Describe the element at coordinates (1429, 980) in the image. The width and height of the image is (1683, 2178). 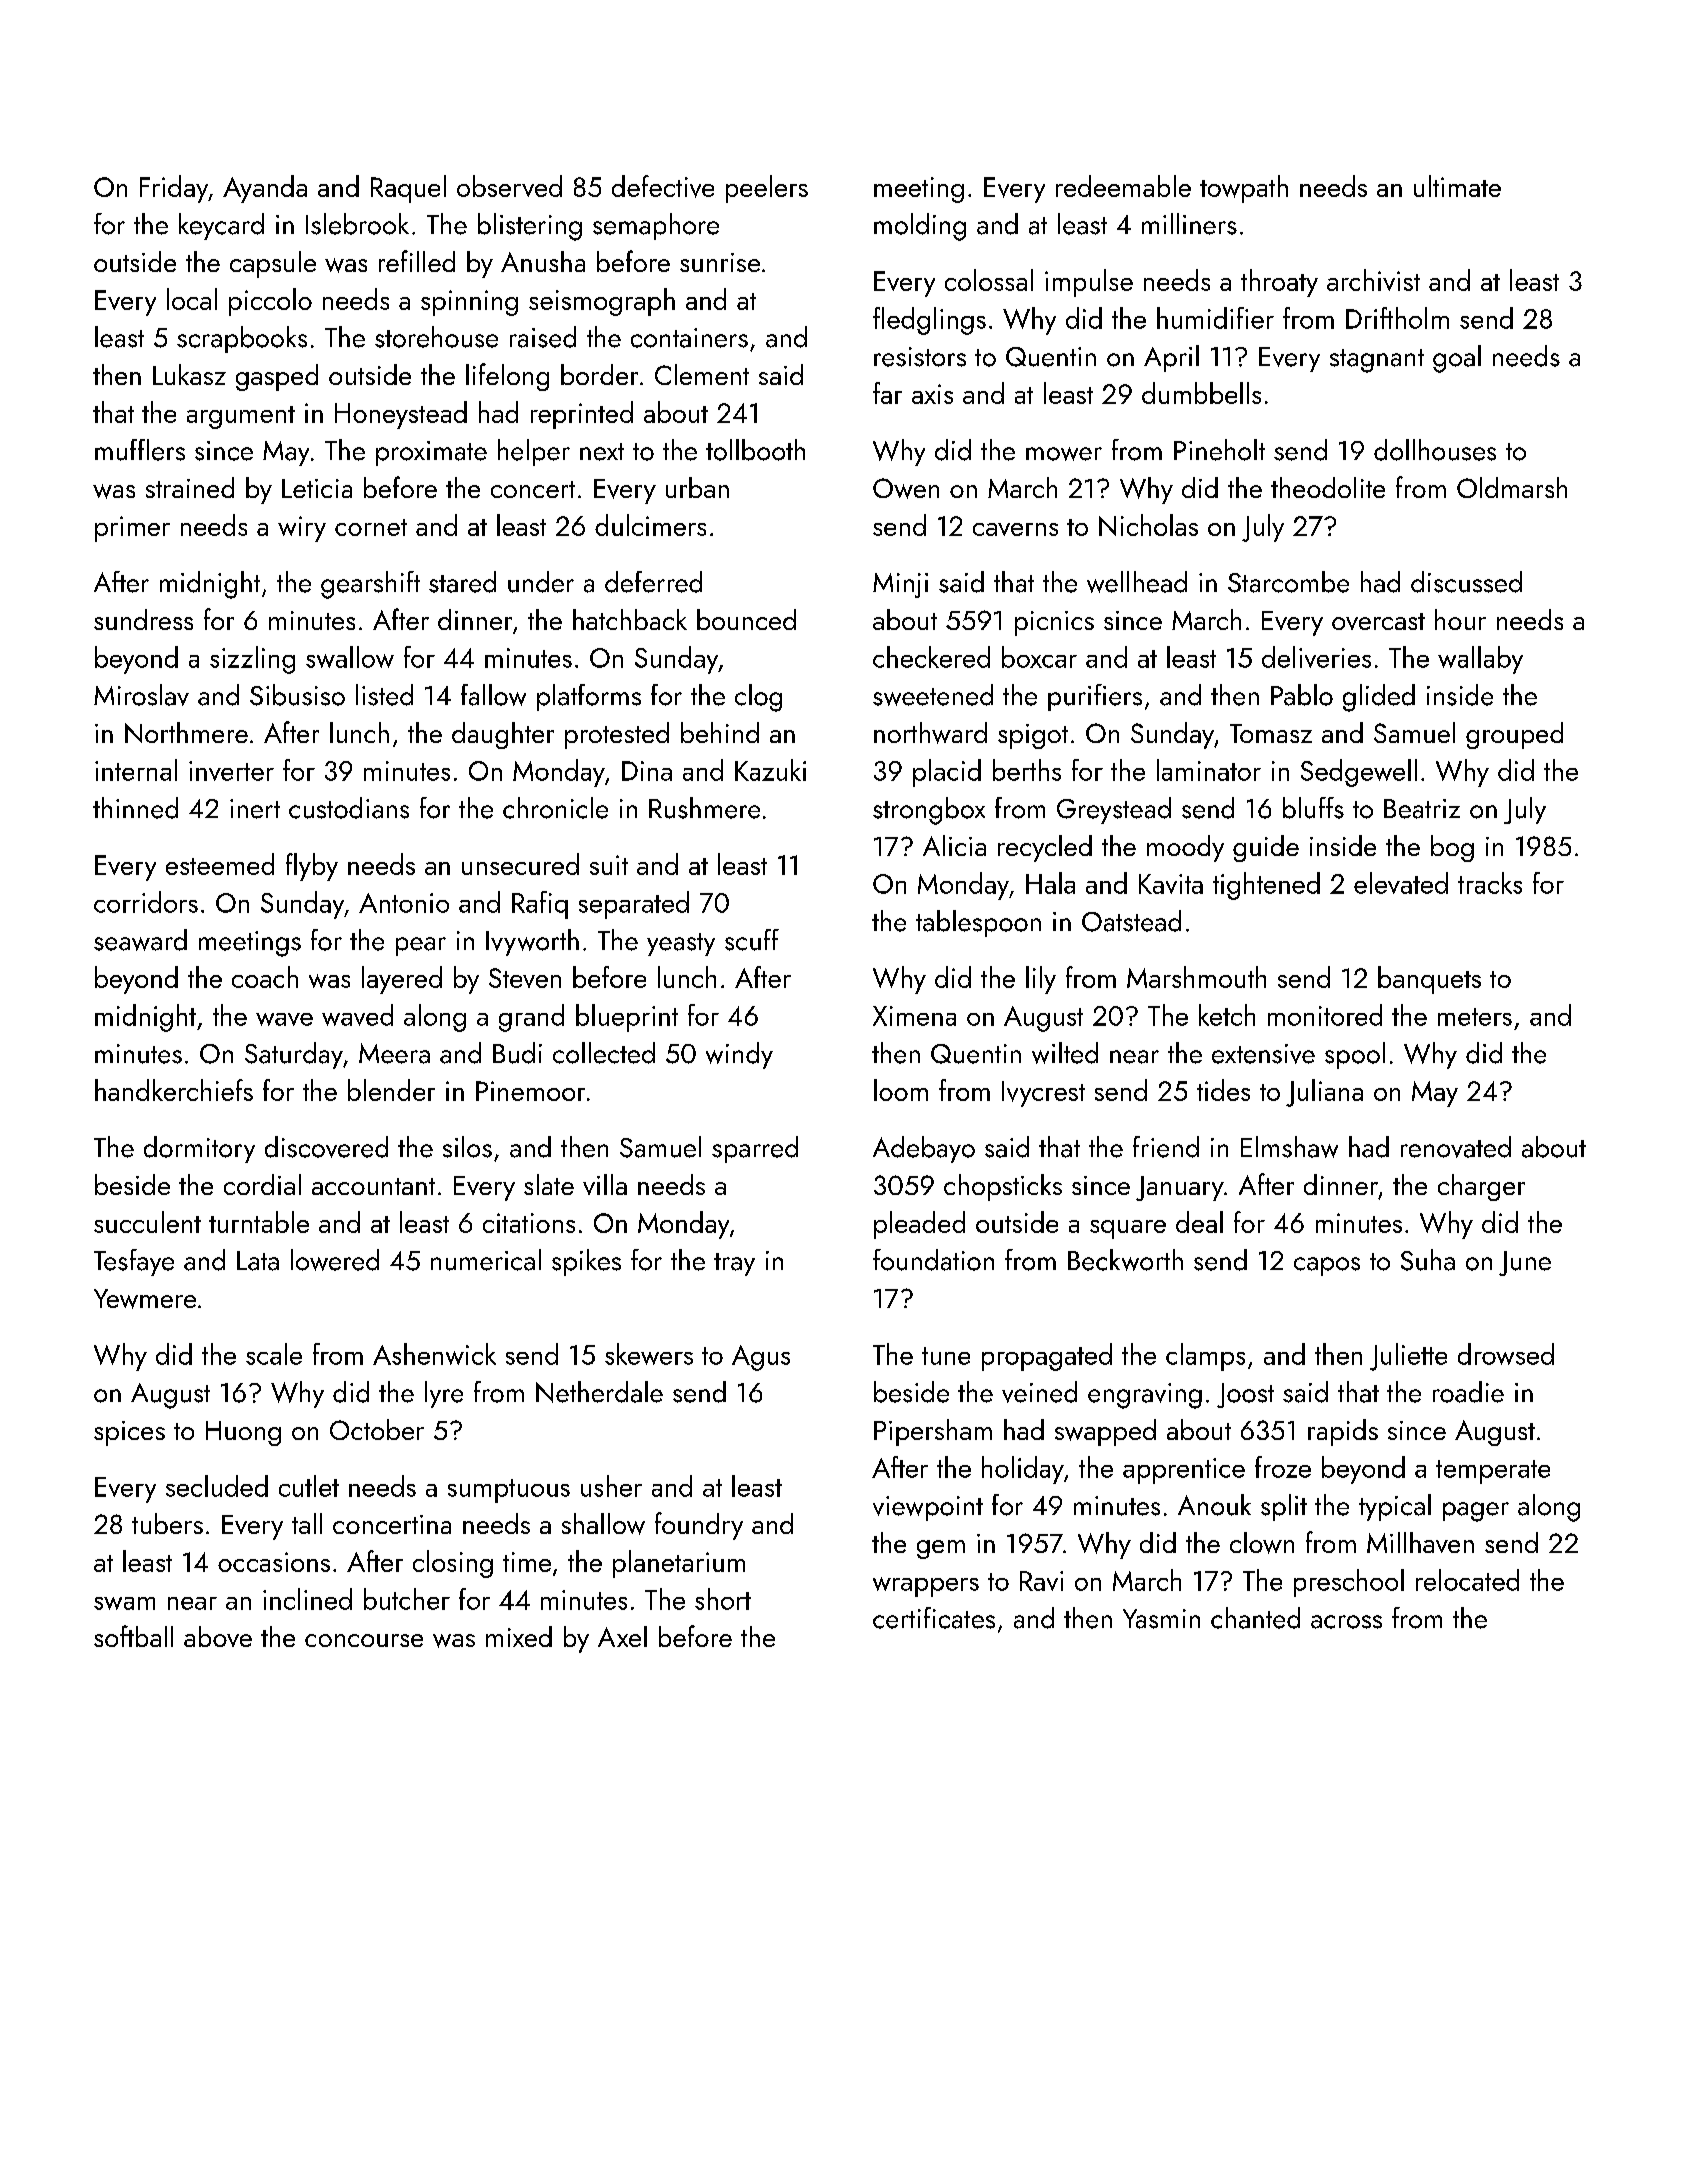
I see `banquets` at that location.
